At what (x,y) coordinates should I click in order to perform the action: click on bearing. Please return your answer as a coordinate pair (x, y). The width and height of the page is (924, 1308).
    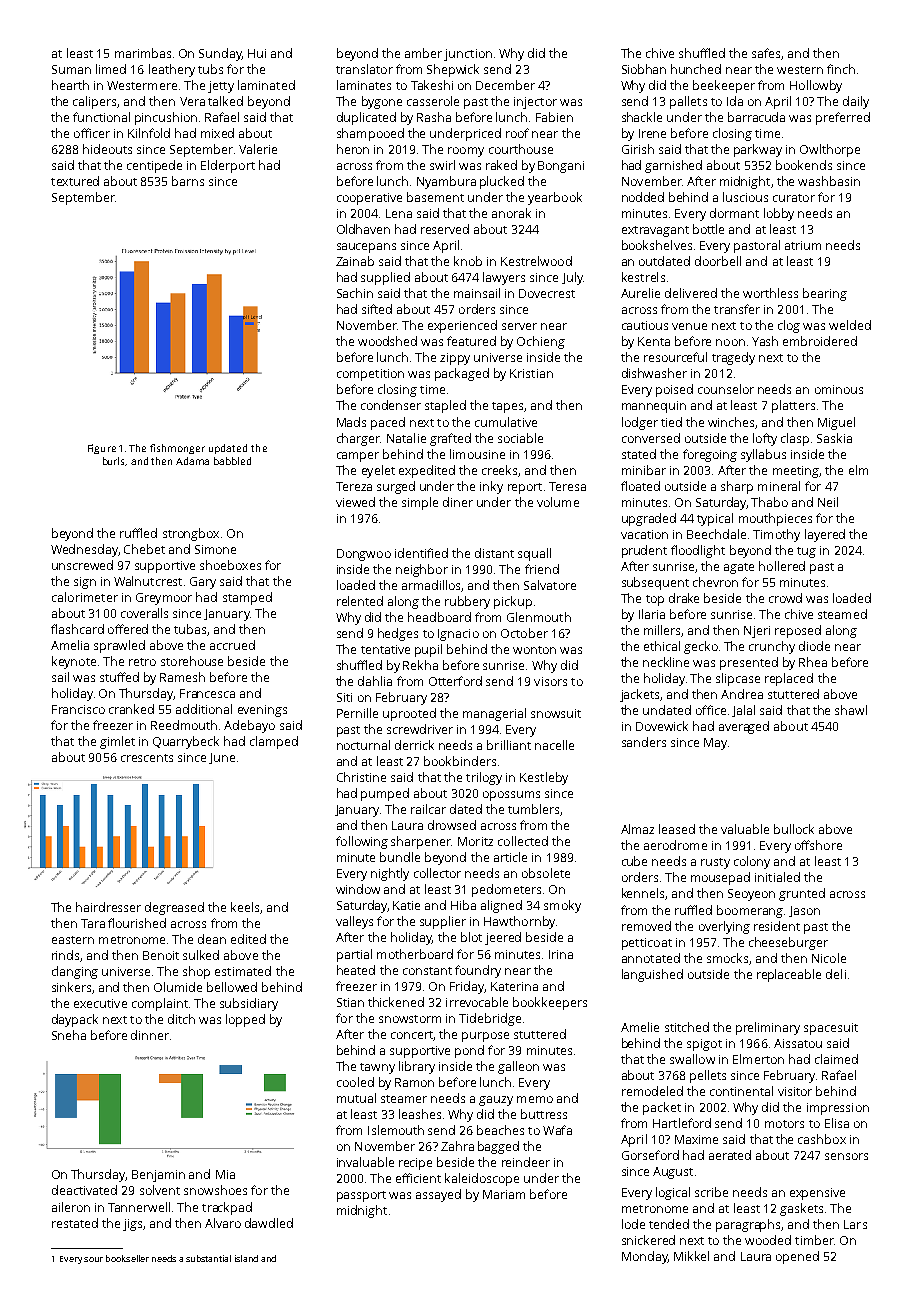
    Looking at the image, I should click on (825, 294).
